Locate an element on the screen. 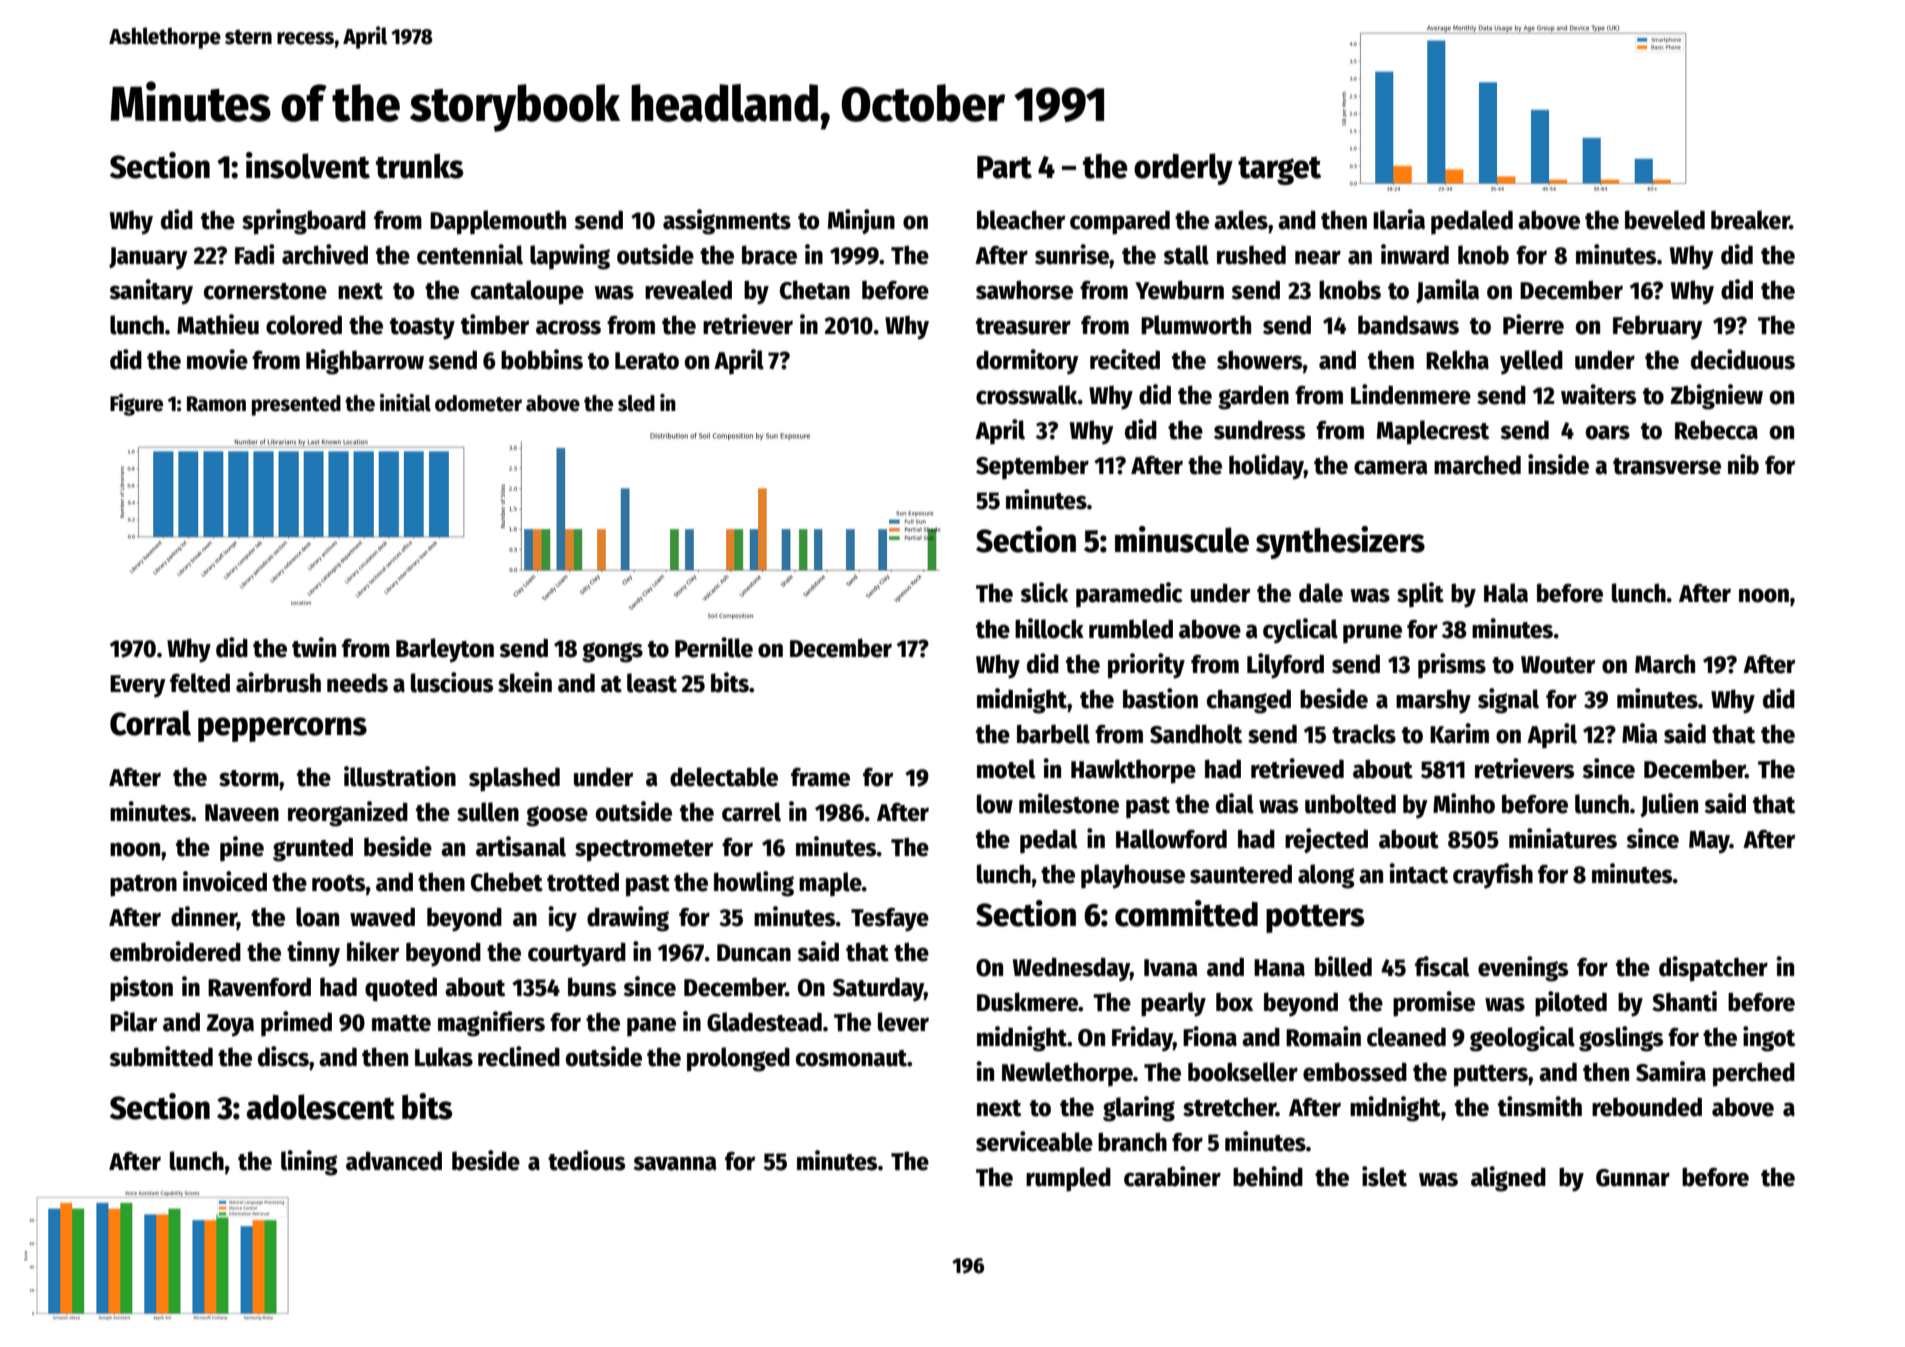  fiscal is located at coordinates (1442, 966).
